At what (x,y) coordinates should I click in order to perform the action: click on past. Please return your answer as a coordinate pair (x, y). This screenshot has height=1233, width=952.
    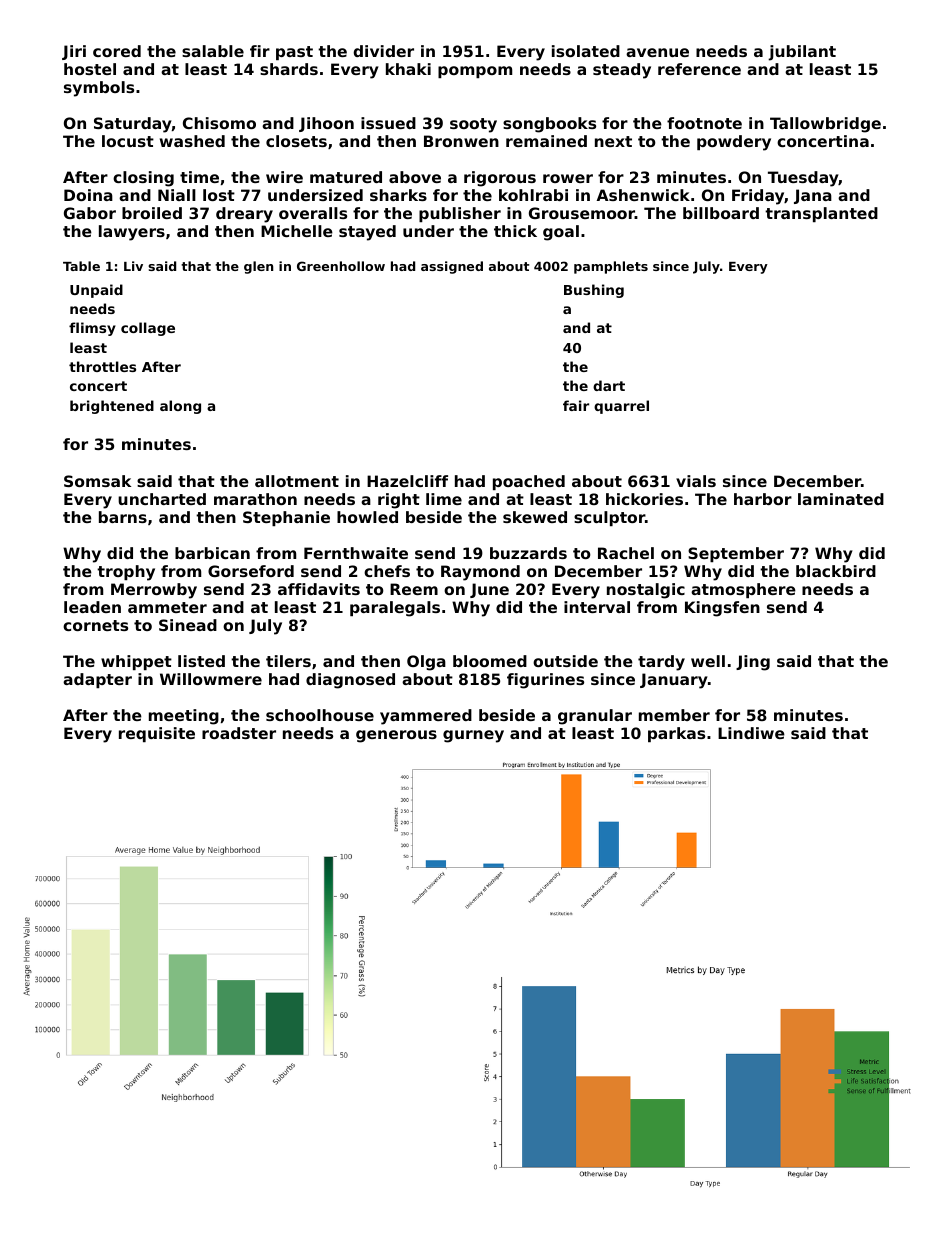
    Looking at the image, I should click on (294, 53).
